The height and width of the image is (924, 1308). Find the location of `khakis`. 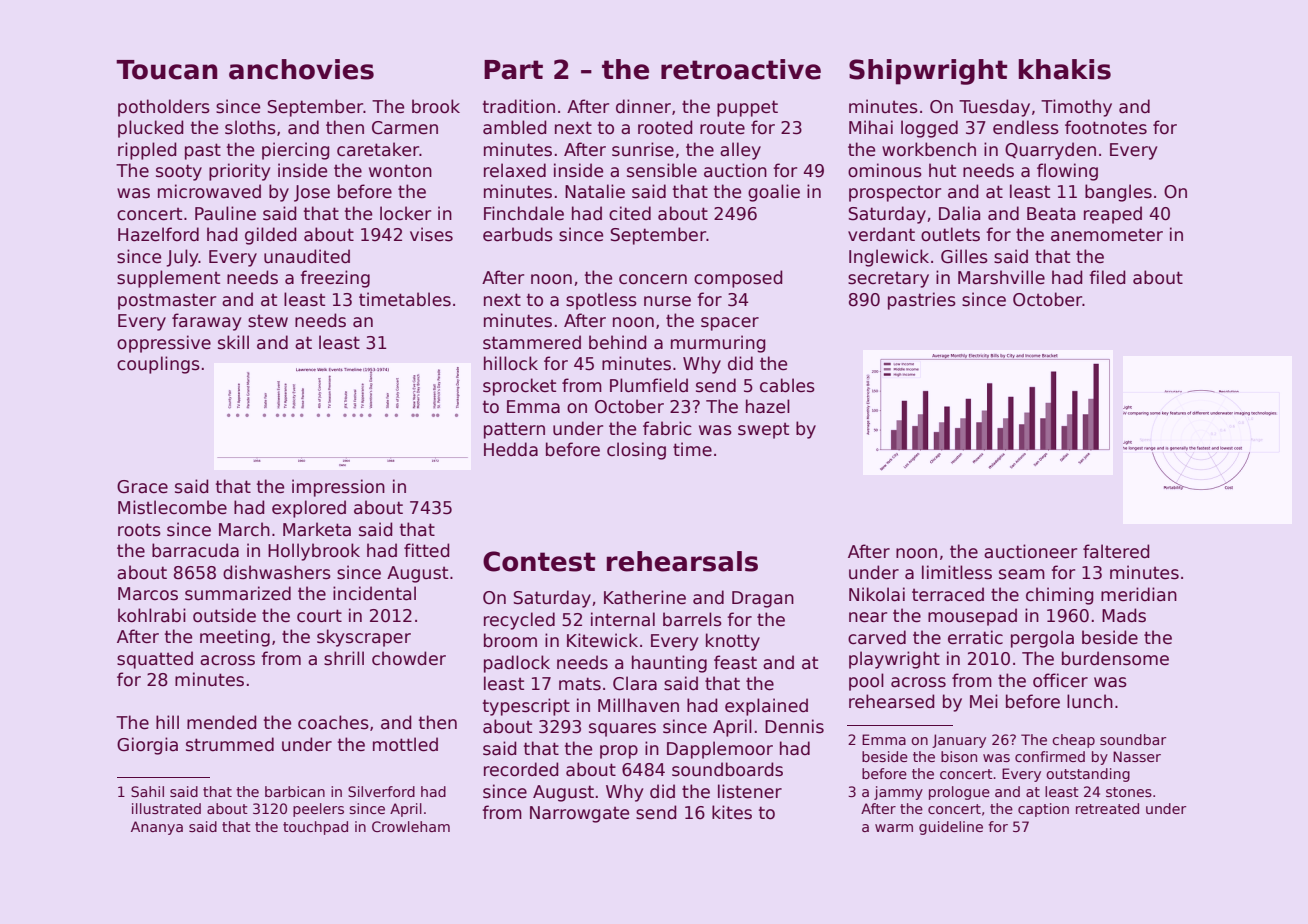

khakis is located at coordinates (1065, 69).
